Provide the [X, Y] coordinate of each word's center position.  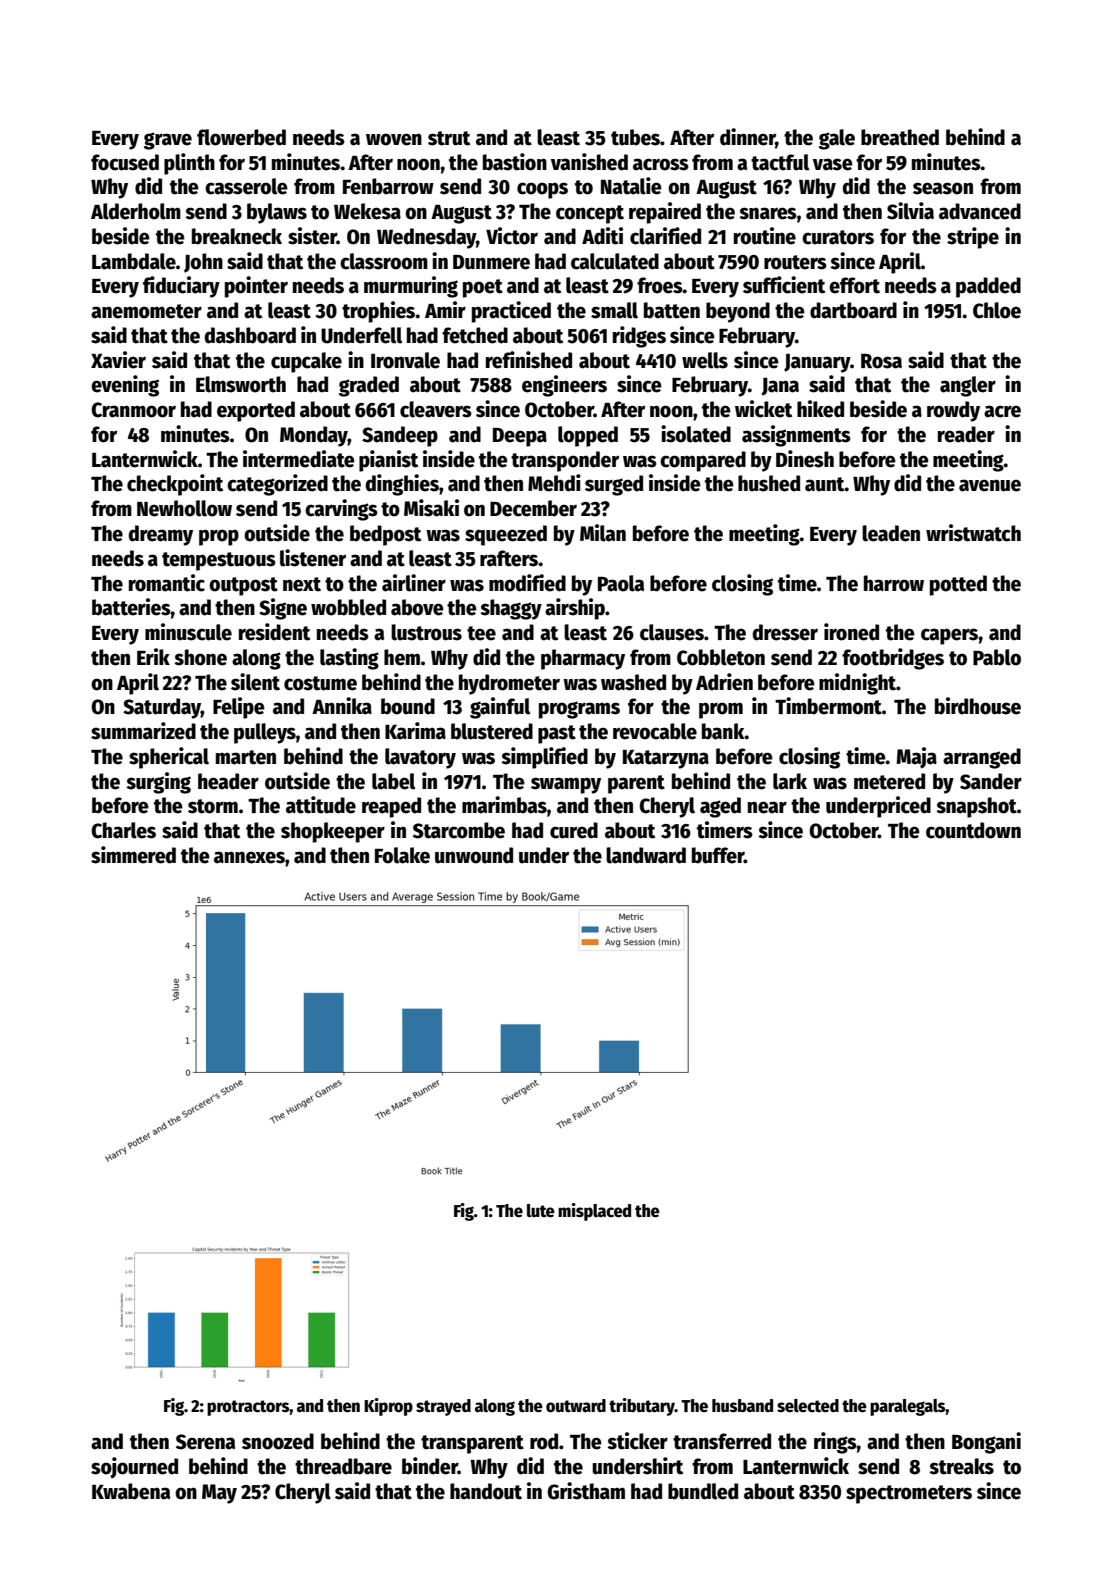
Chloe [997, 310]
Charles [123, 830]
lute [541, 1211]
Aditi [602, 236]
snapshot [976, 807]
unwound [474, 855]
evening [125, 386]
